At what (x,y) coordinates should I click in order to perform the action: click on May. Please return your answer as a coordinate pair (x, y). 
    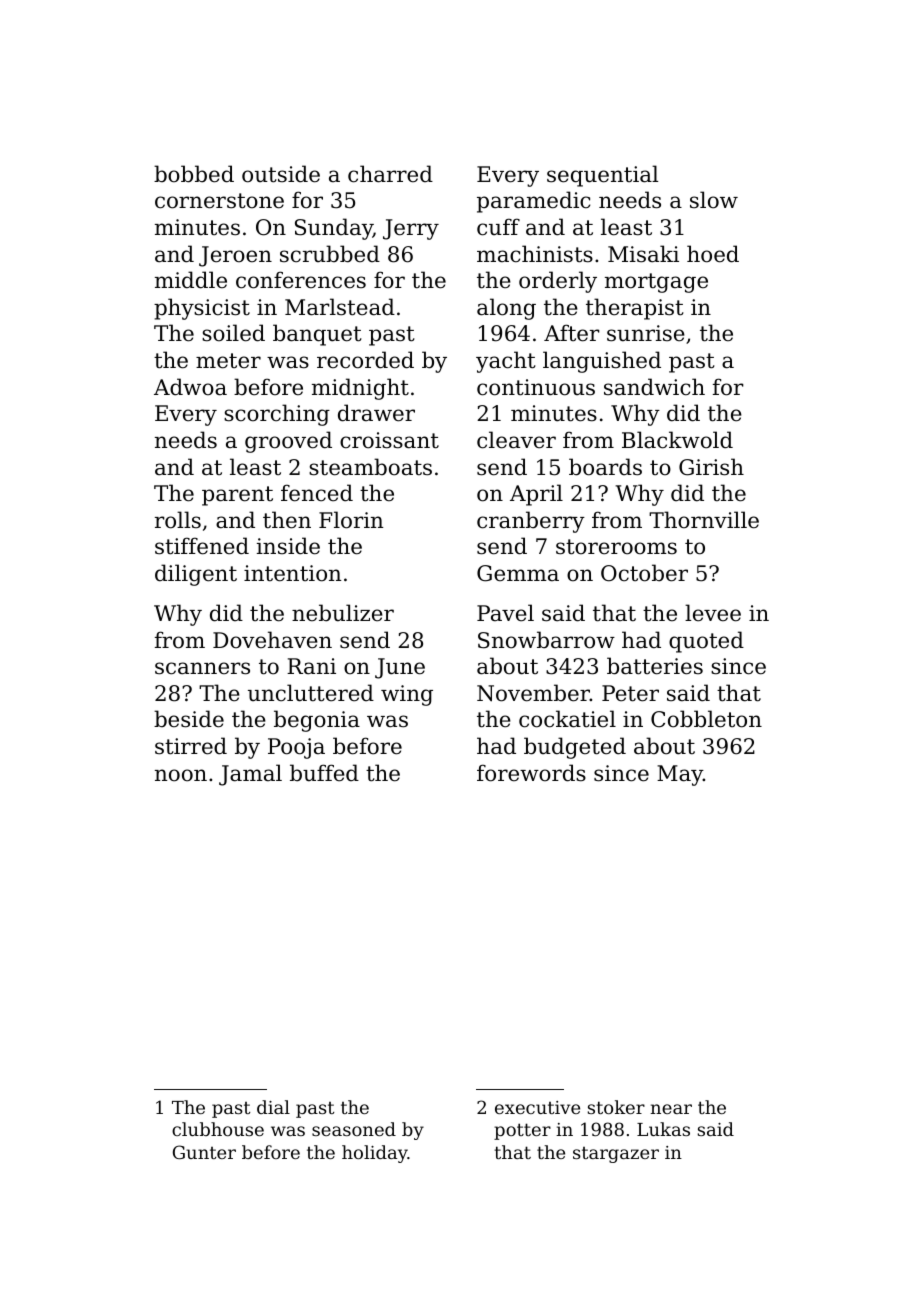
    Looking at the image, I should click on (680, 775).
